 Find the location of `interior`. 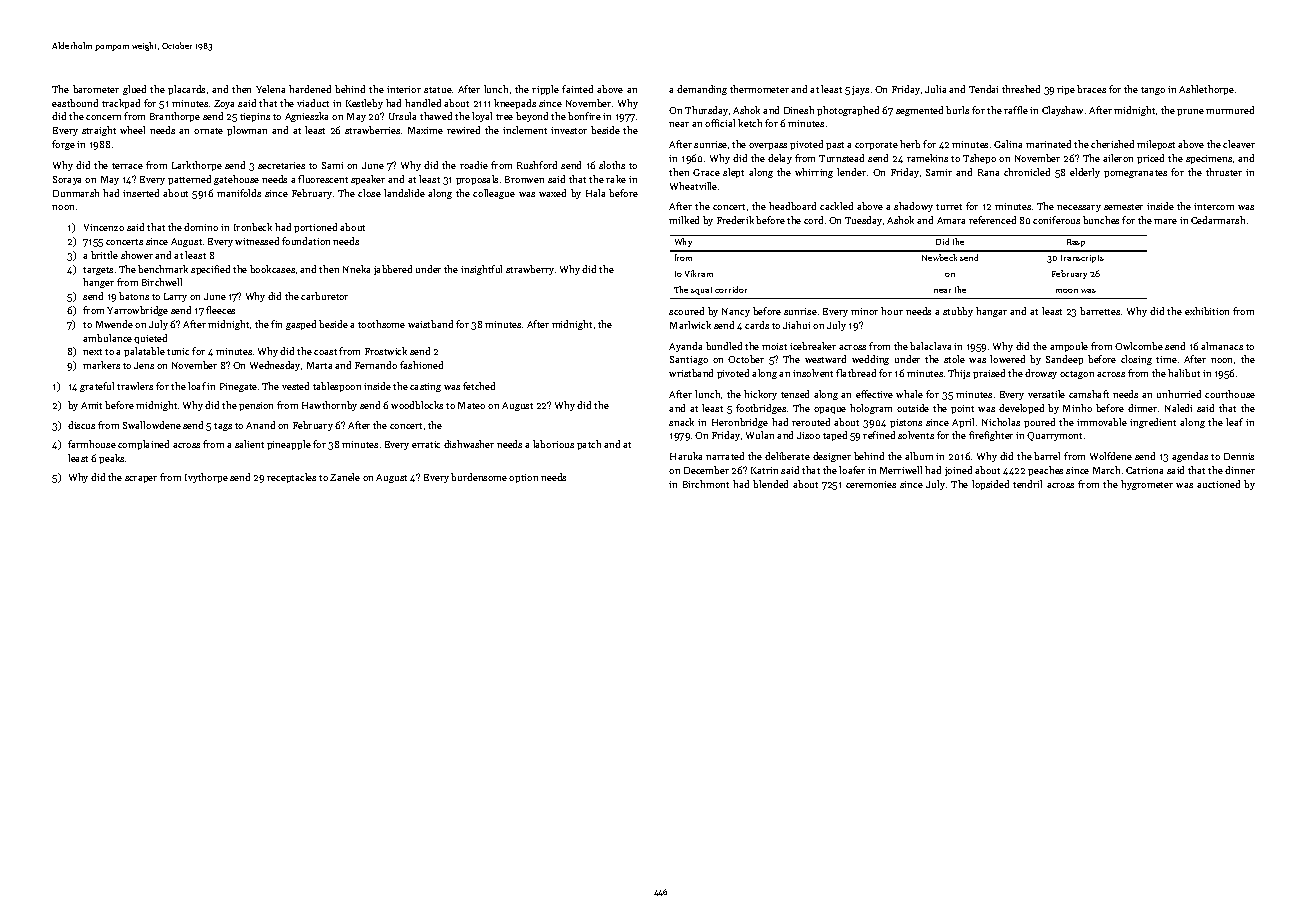

interior is located at coordinates (404, 89).
